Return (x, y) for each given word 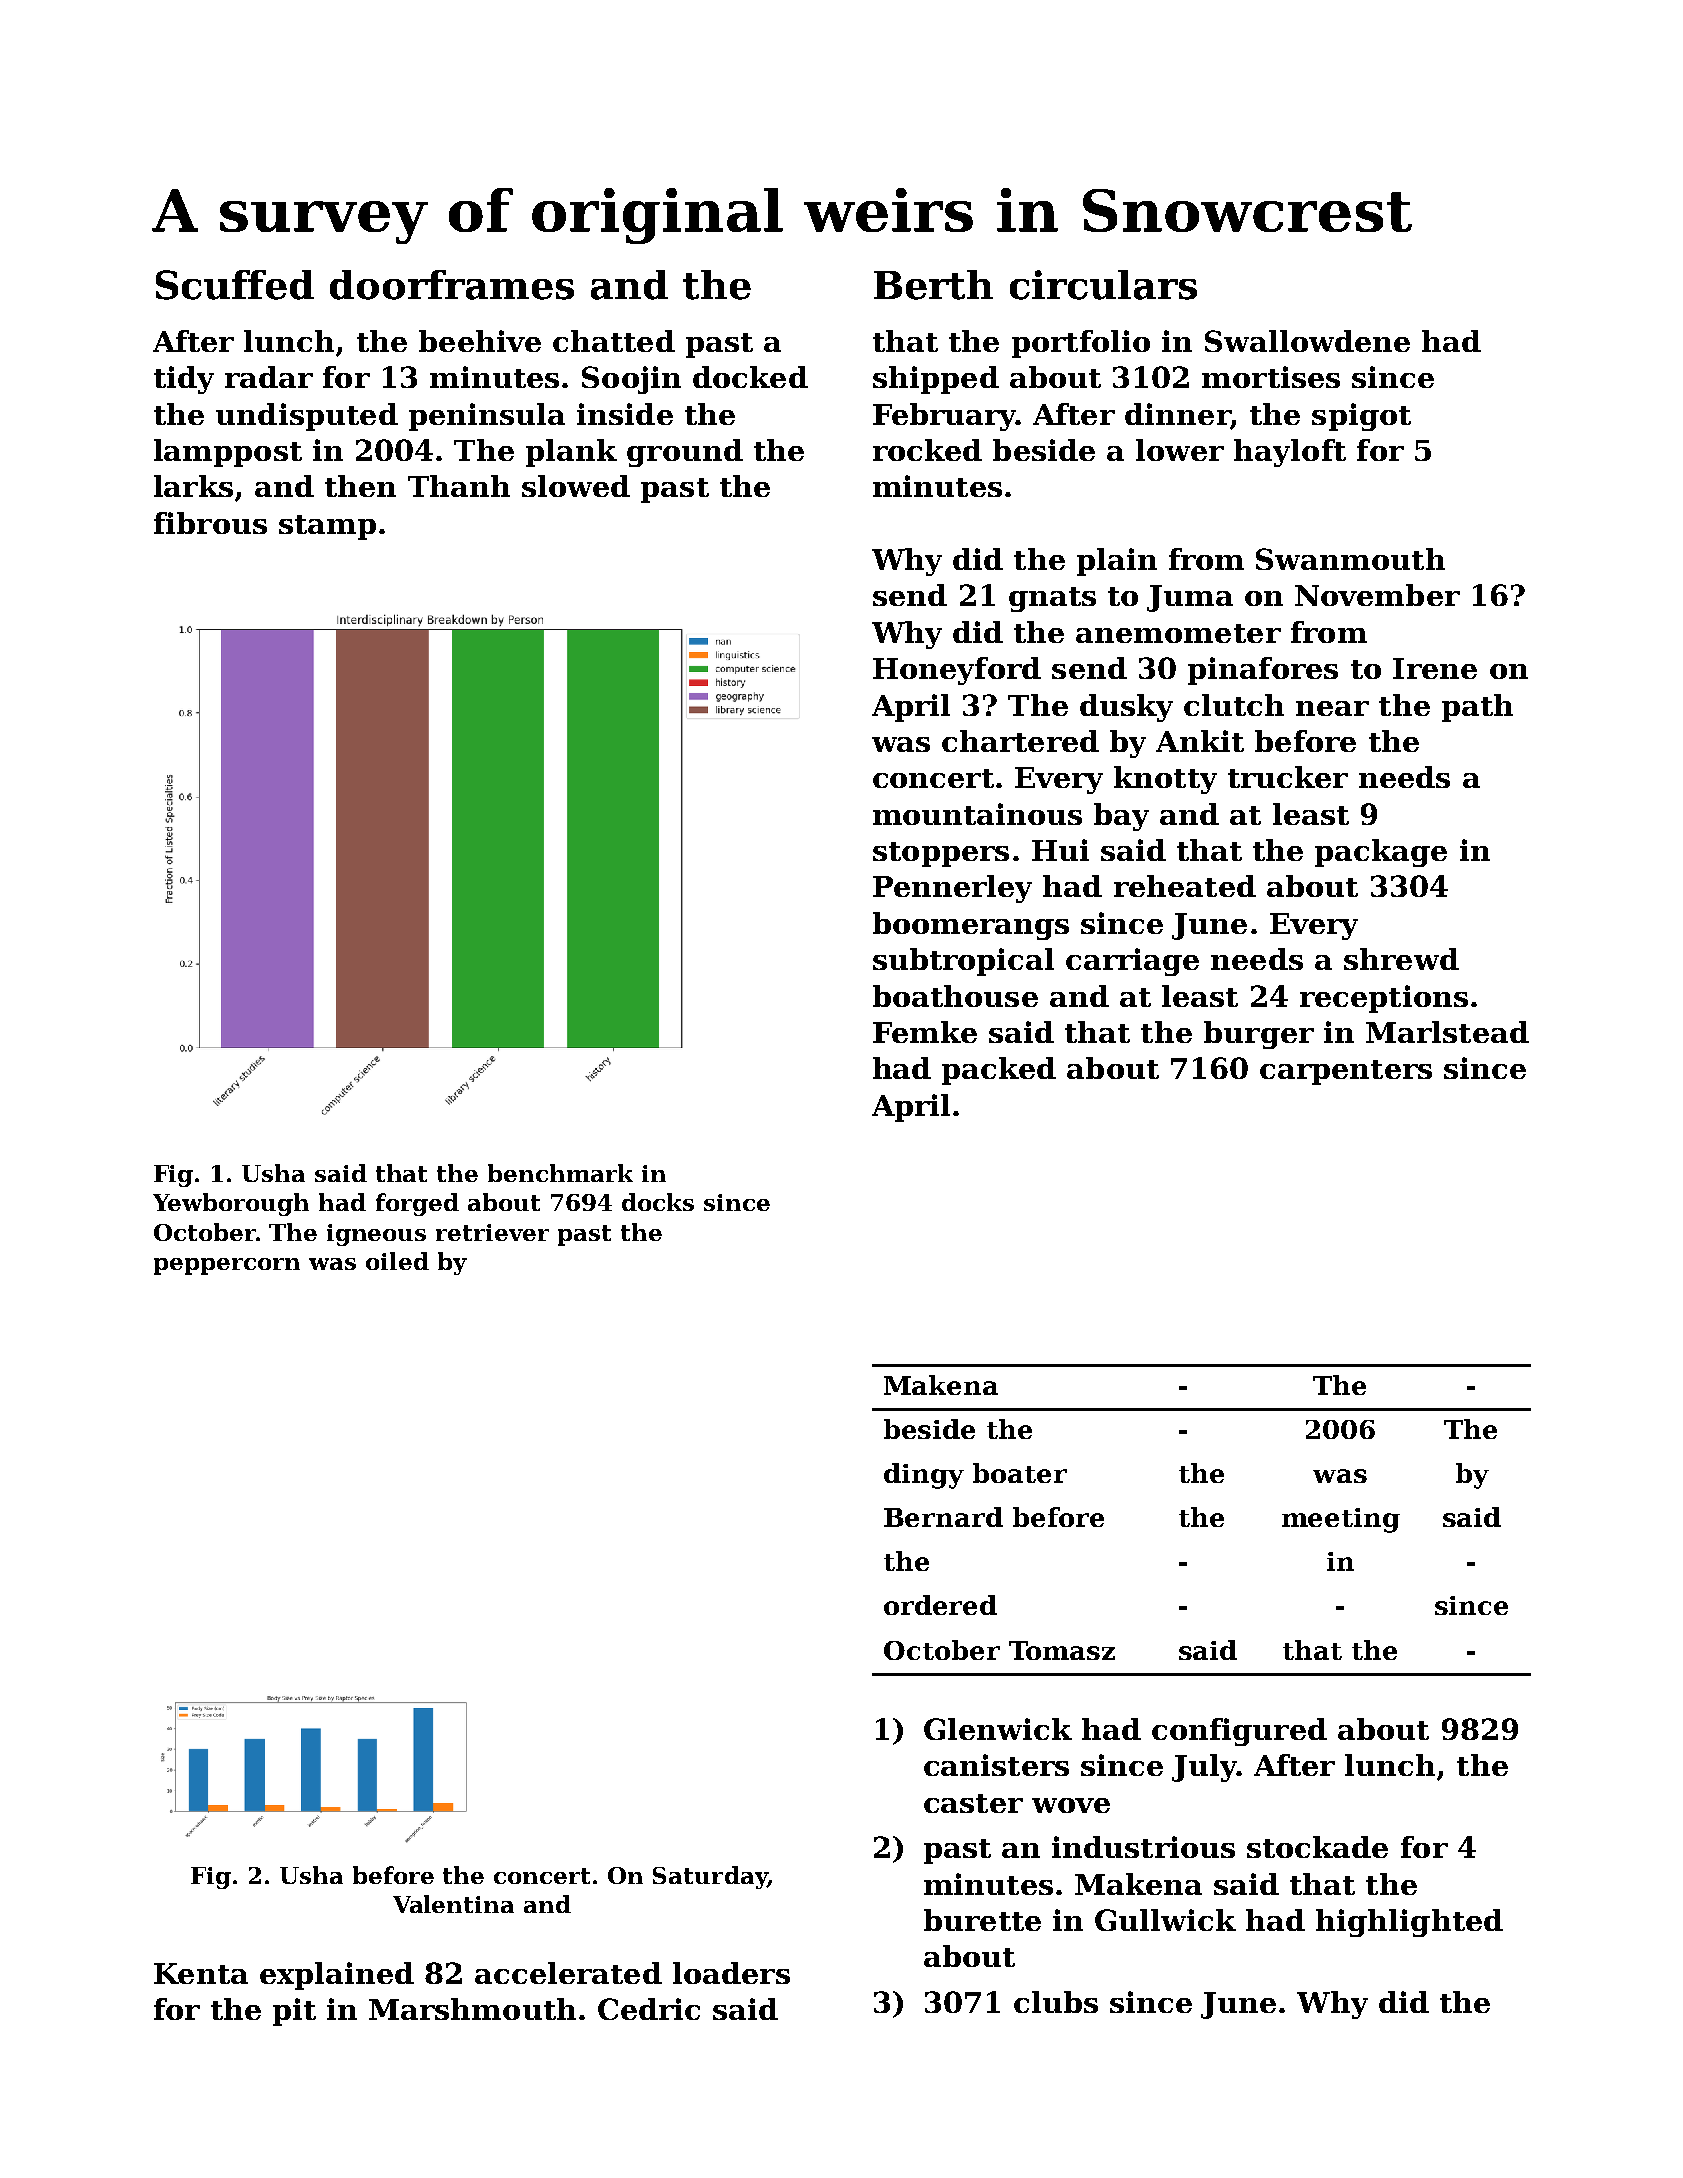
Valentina (453, 1904)
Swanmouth (1350, 559)
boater (1020, 1473)
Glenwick (998, 1729)
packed (999, 1071)
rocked (927, 450)
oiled (397, 1261)
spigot (1361, 417)
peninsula (487, 417)
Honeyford (957, 671)
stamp (327, 527)
